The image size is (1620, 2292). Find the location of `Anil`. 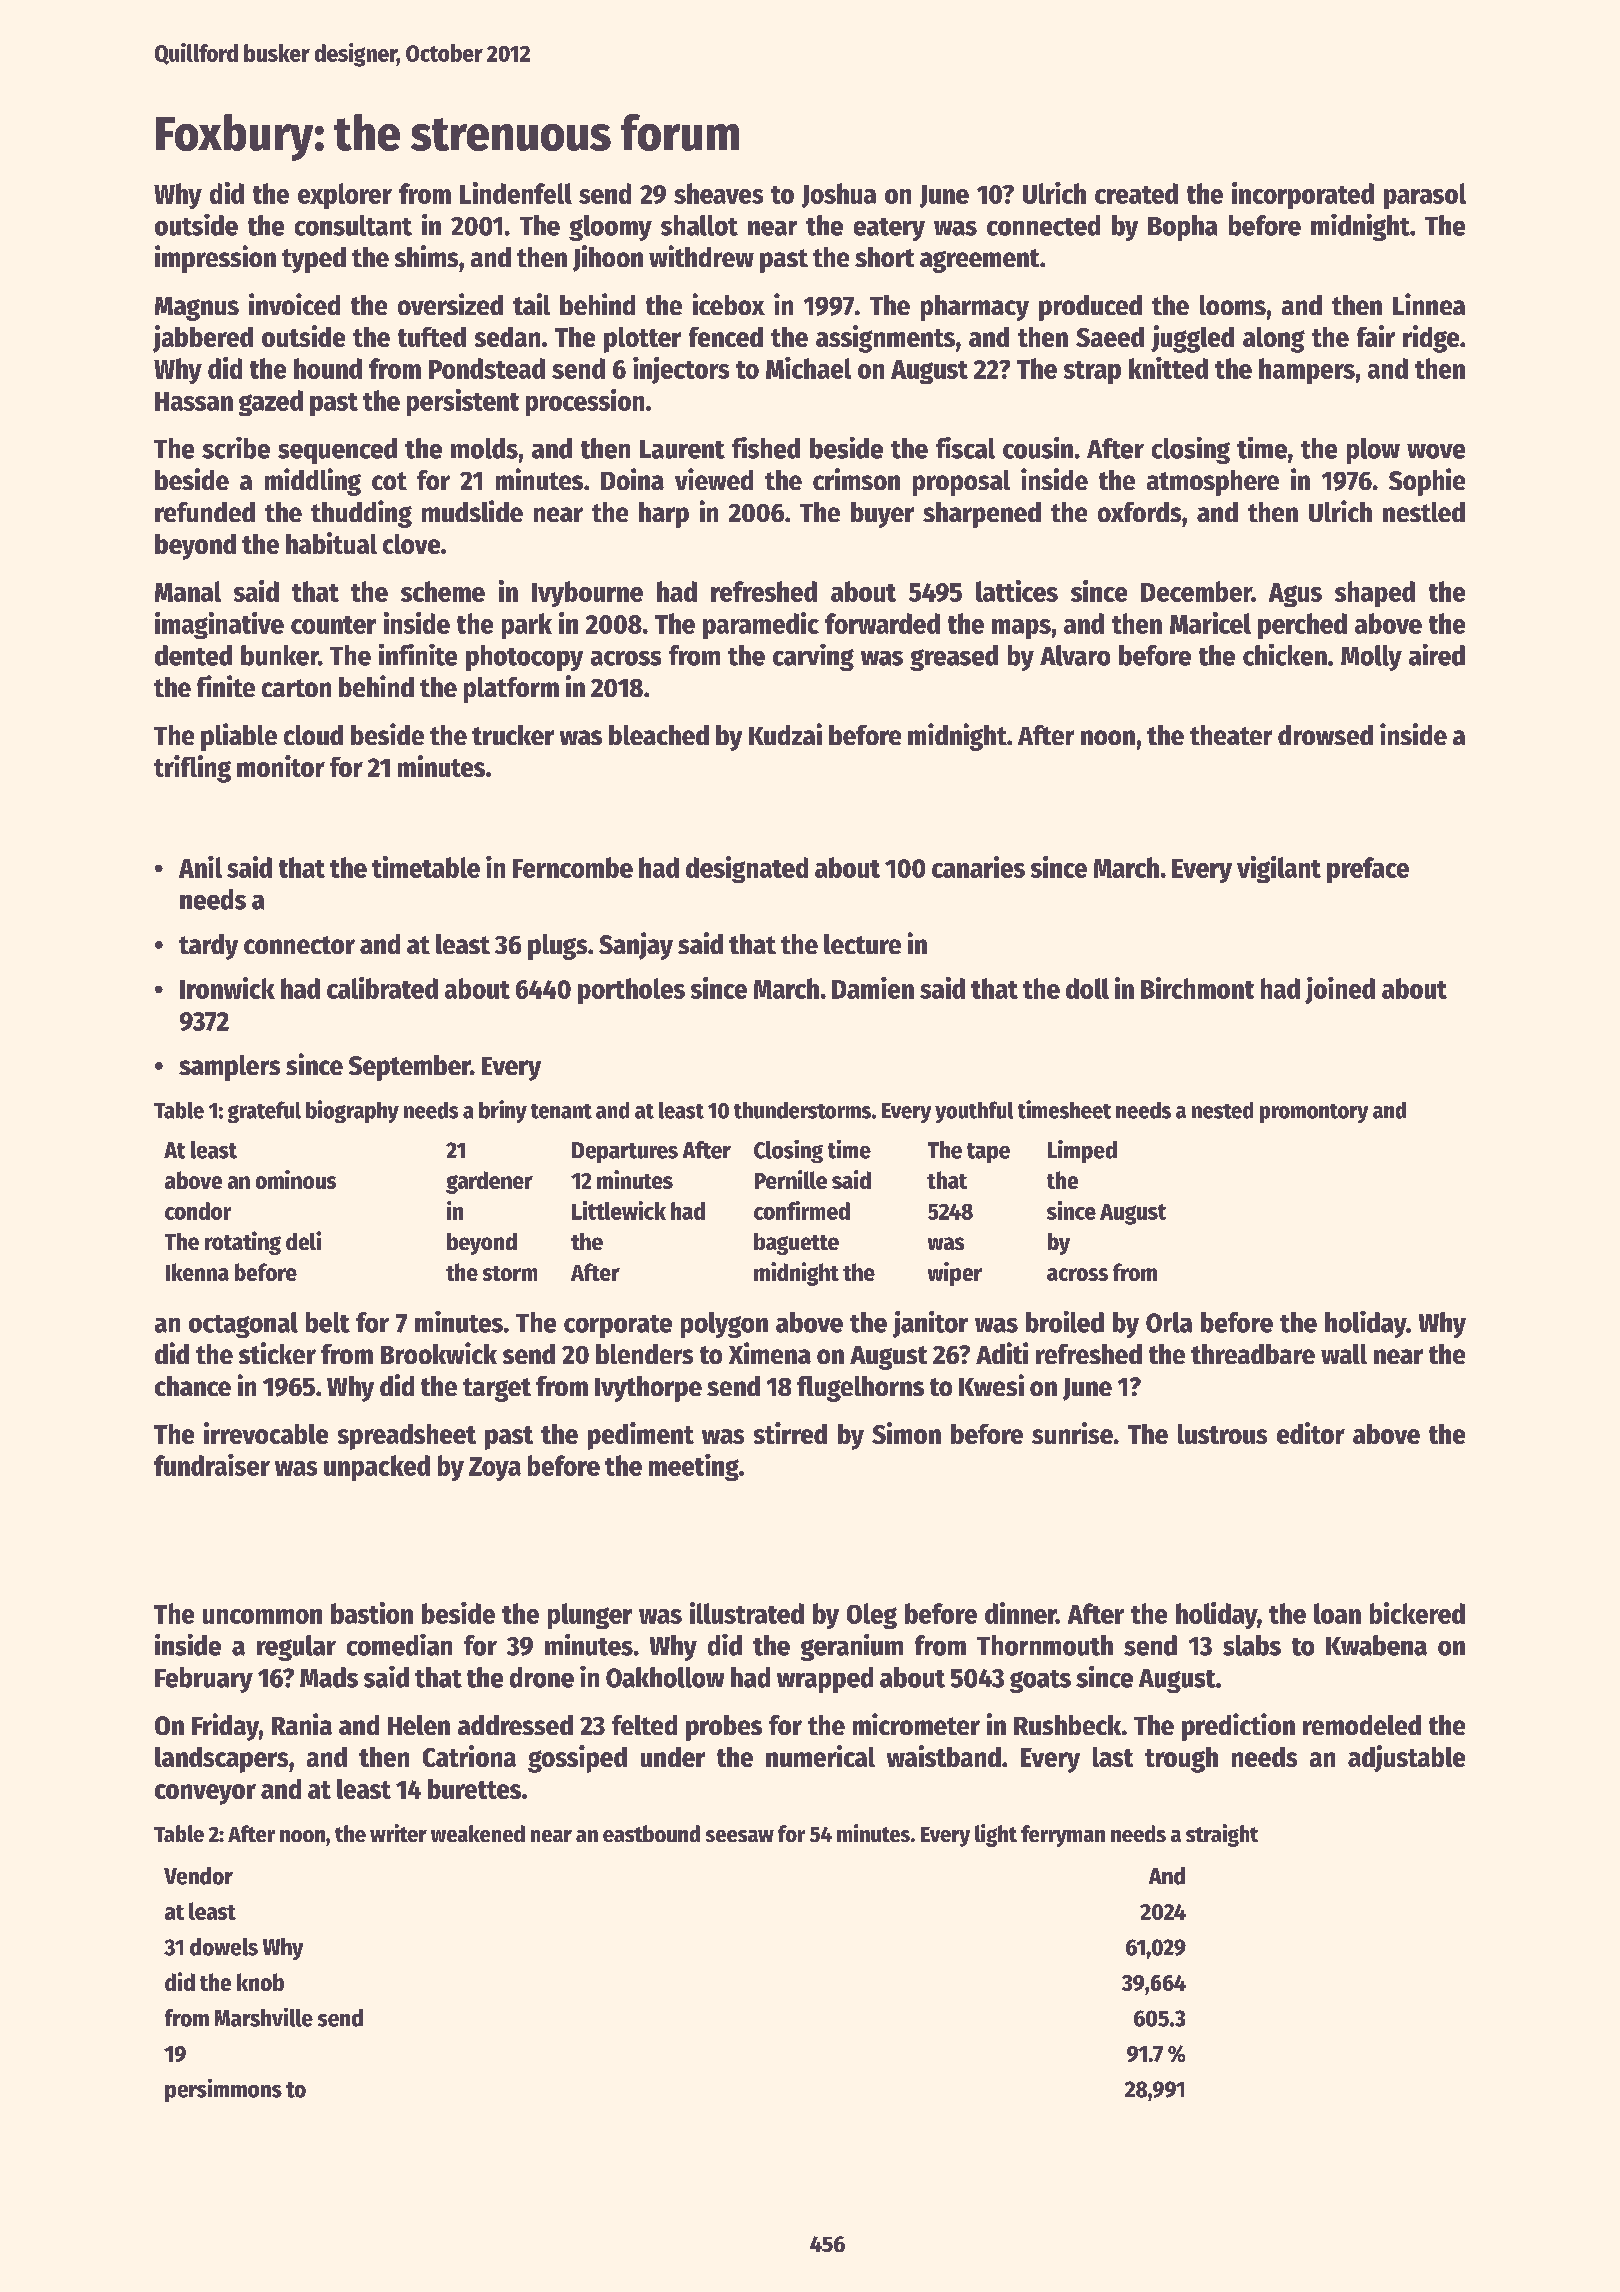

Anil is located at coordinates (200, 867).
